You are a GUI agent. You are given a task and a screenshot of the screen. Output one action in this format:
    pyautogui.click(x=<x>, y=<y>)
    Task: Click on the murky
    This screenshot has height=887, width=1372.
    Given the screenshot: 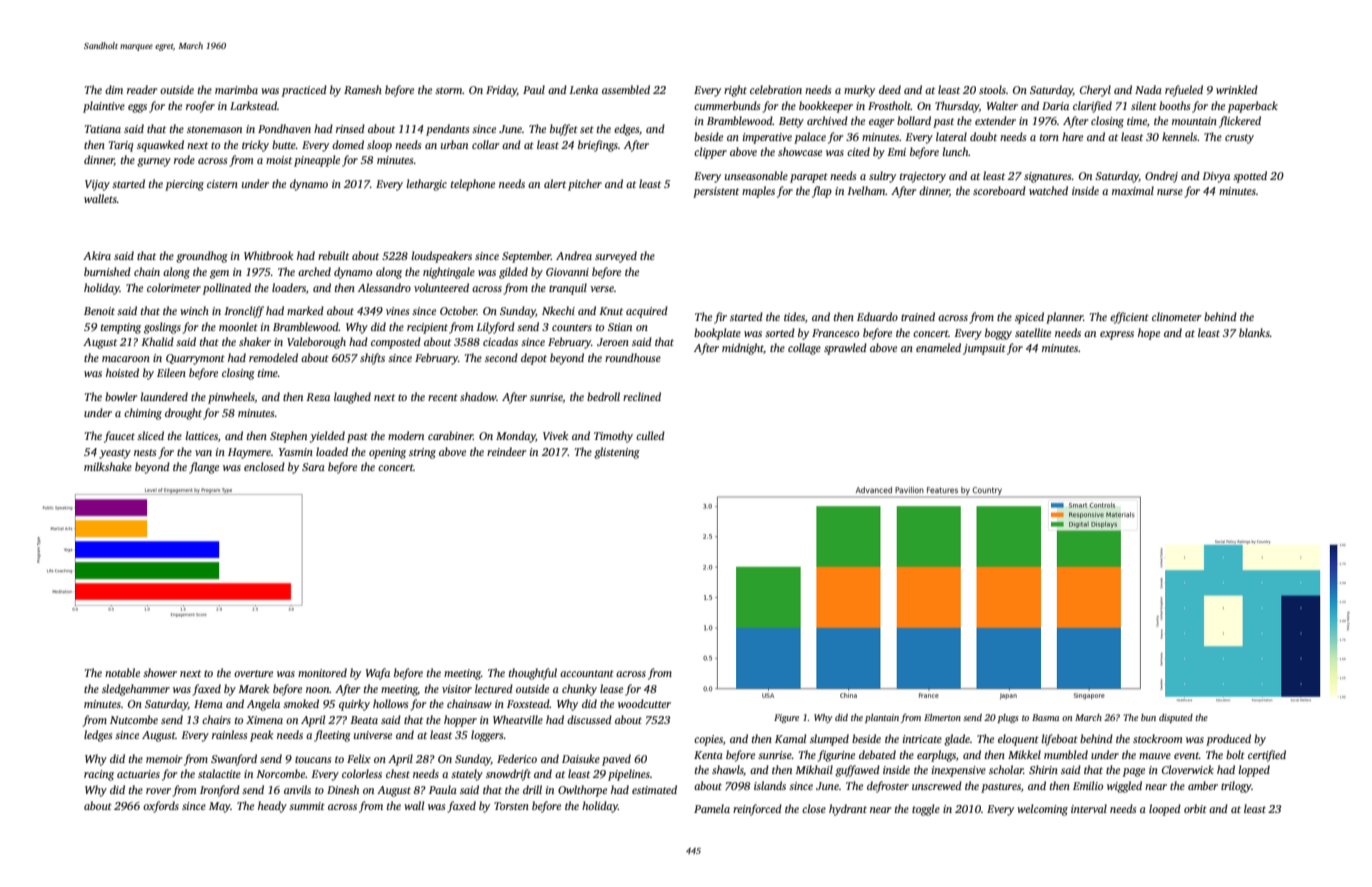 What is the action you would take?
    pyautogui.click(x=859, y=91)
